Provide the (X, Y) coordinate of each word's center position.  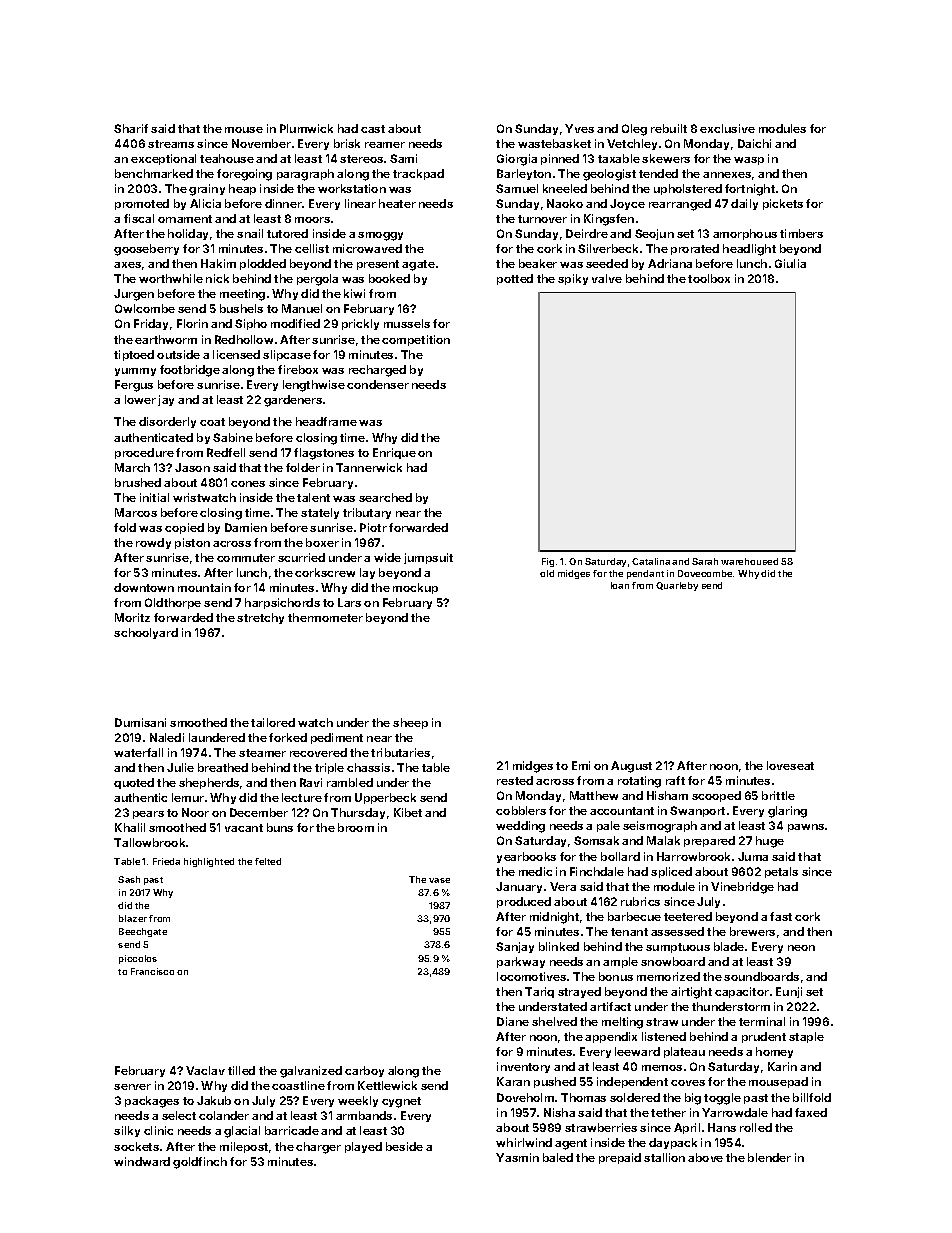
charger (318, 1148)
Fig (548, 562)
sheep (410, 723)
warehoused (749, 561)
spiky (573, 279)
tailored (273, 722)
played (363, 1147)
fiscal (139, 218)
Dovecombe (705, 573)
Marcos (136, 512)
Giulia (790, 263)
